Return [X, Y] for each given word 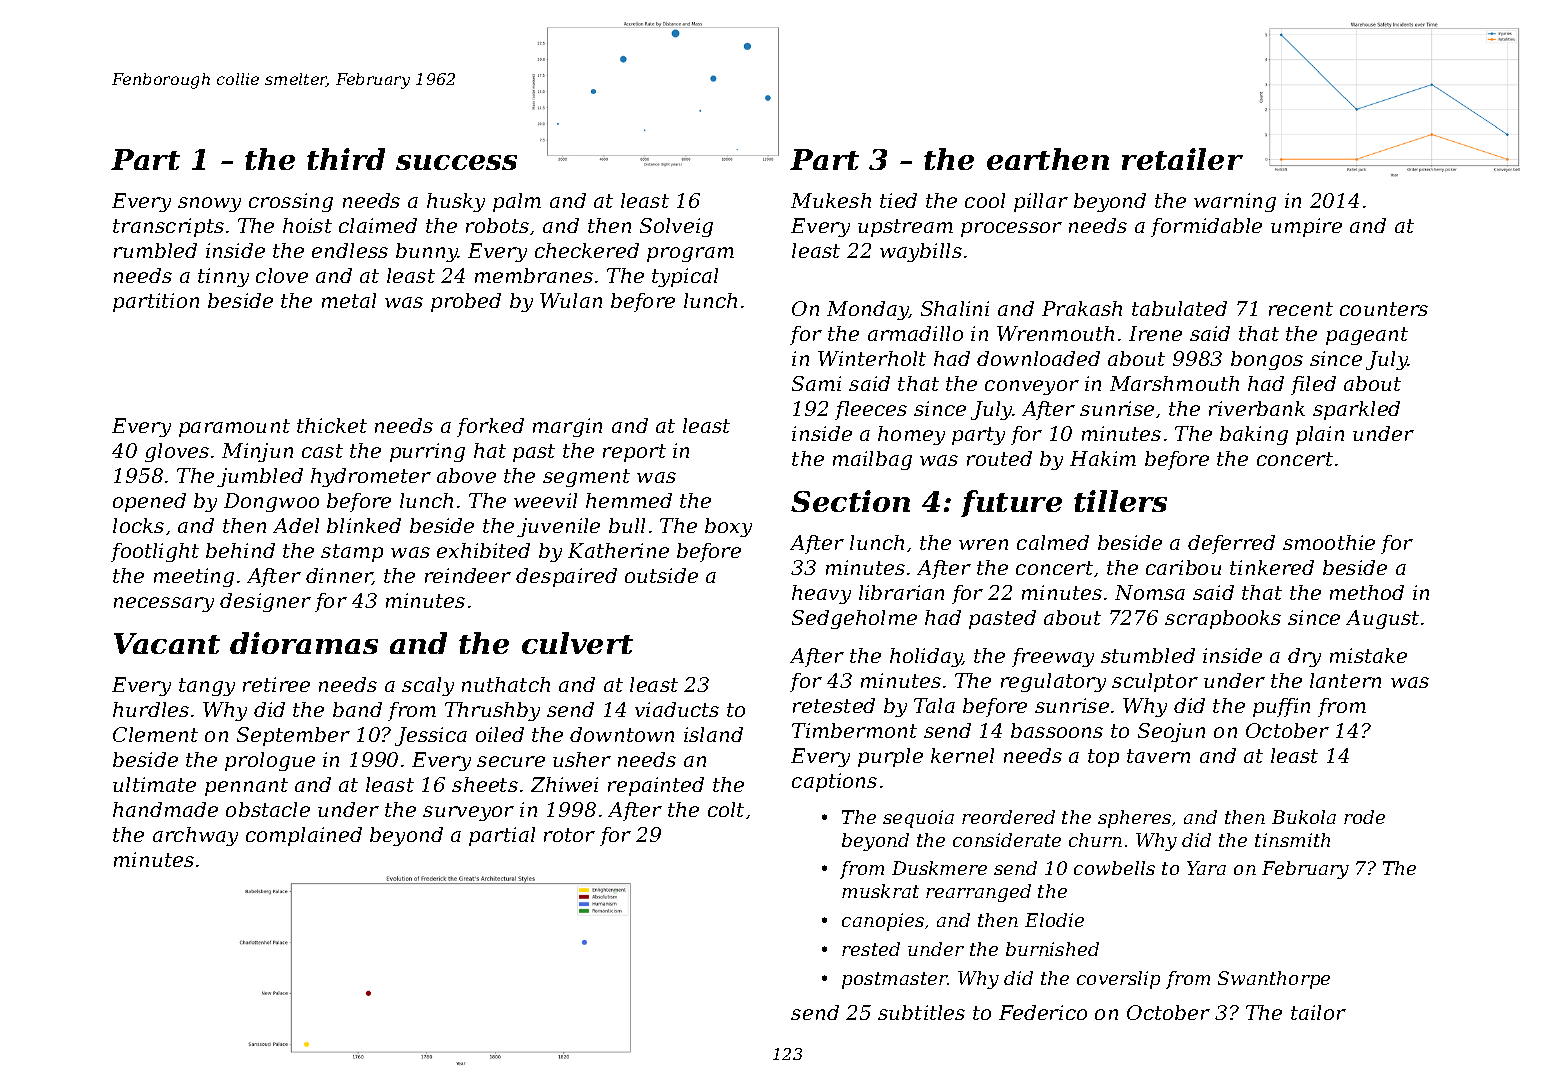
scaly [428, 686]
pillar [1041, 202]
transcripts [168, 227]
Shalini [955, 308]
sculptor [1155, 682]
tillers [1120, 501]
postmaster [895, 980]
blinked [364, 525]
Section [850, 501]
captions [834, 782]
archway [195, 836]
